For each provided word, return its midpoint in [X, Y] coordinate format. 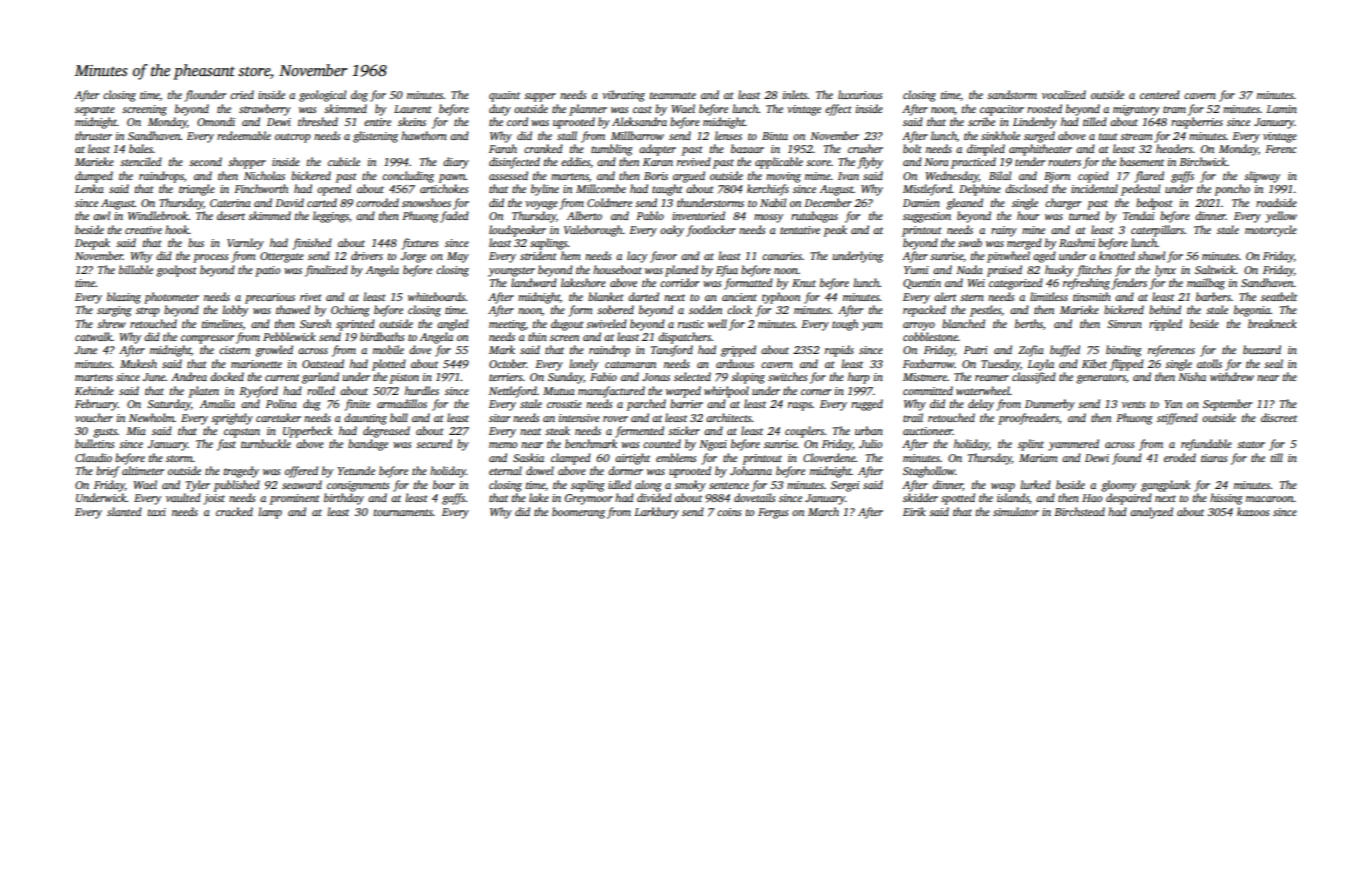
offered [301, 472]
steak [557, 430]
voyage [541, 205]
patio [267, 271]
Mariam [1038, 458]
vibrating [623, 96]
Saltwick [1215, 269]
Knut [804, 283]
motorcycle [1271, 231]
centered [1160, 94]
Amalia [217, 403]
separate [95, 111]
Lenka [89, 188]
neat [530, 431]
